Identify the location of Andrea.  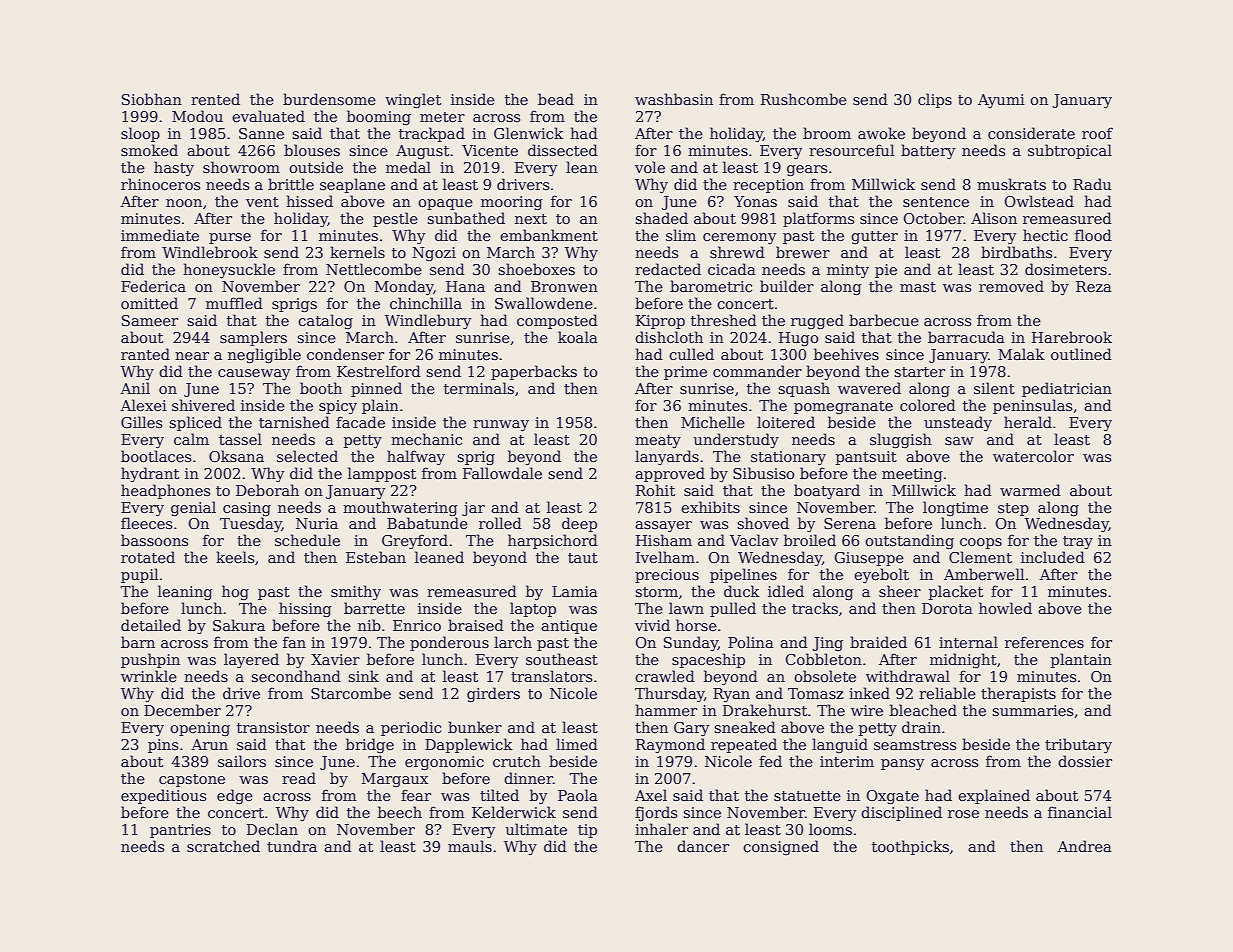
(1084, 846).
